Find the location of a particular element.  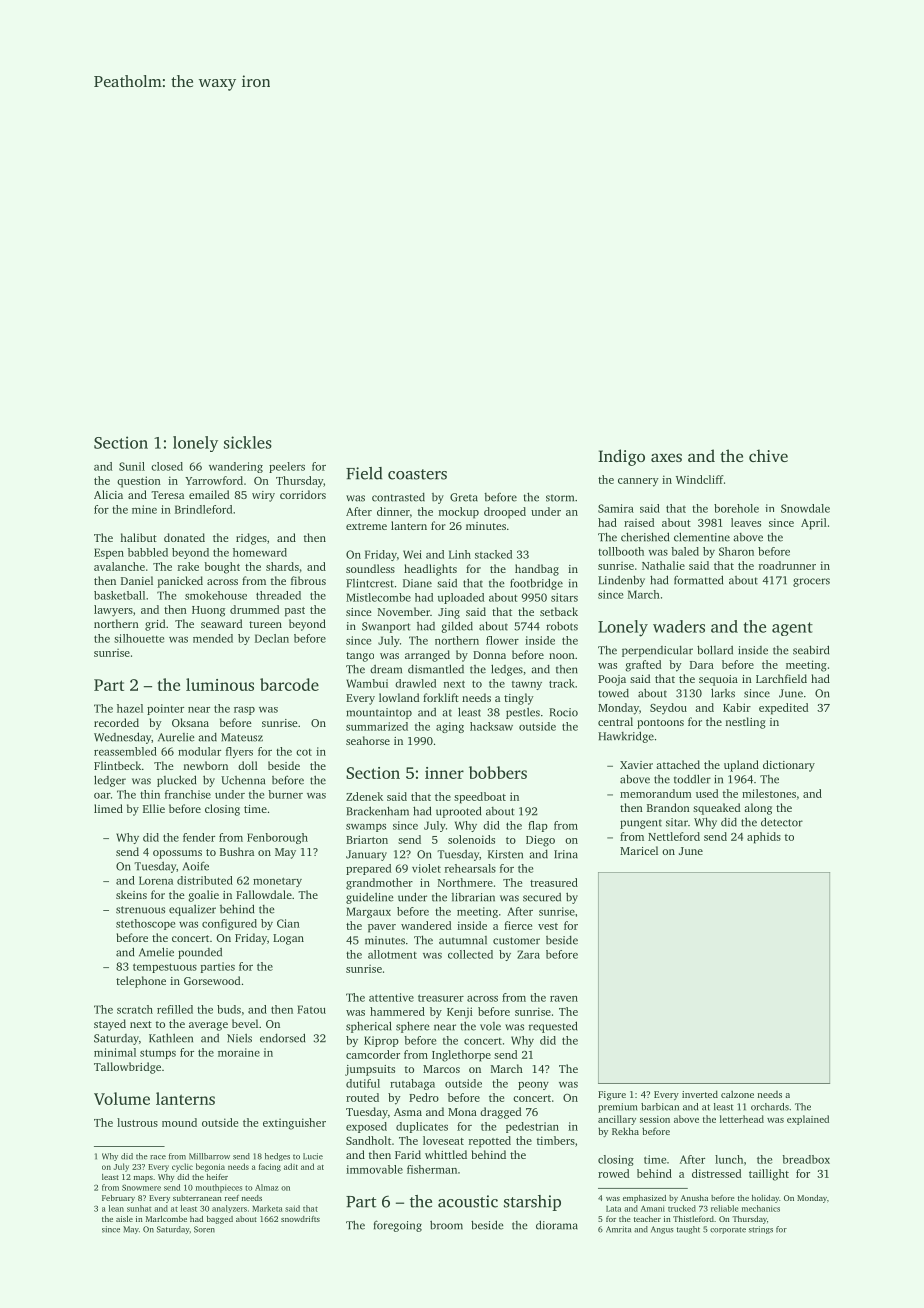

vest is located at coordinates (548, 926).
